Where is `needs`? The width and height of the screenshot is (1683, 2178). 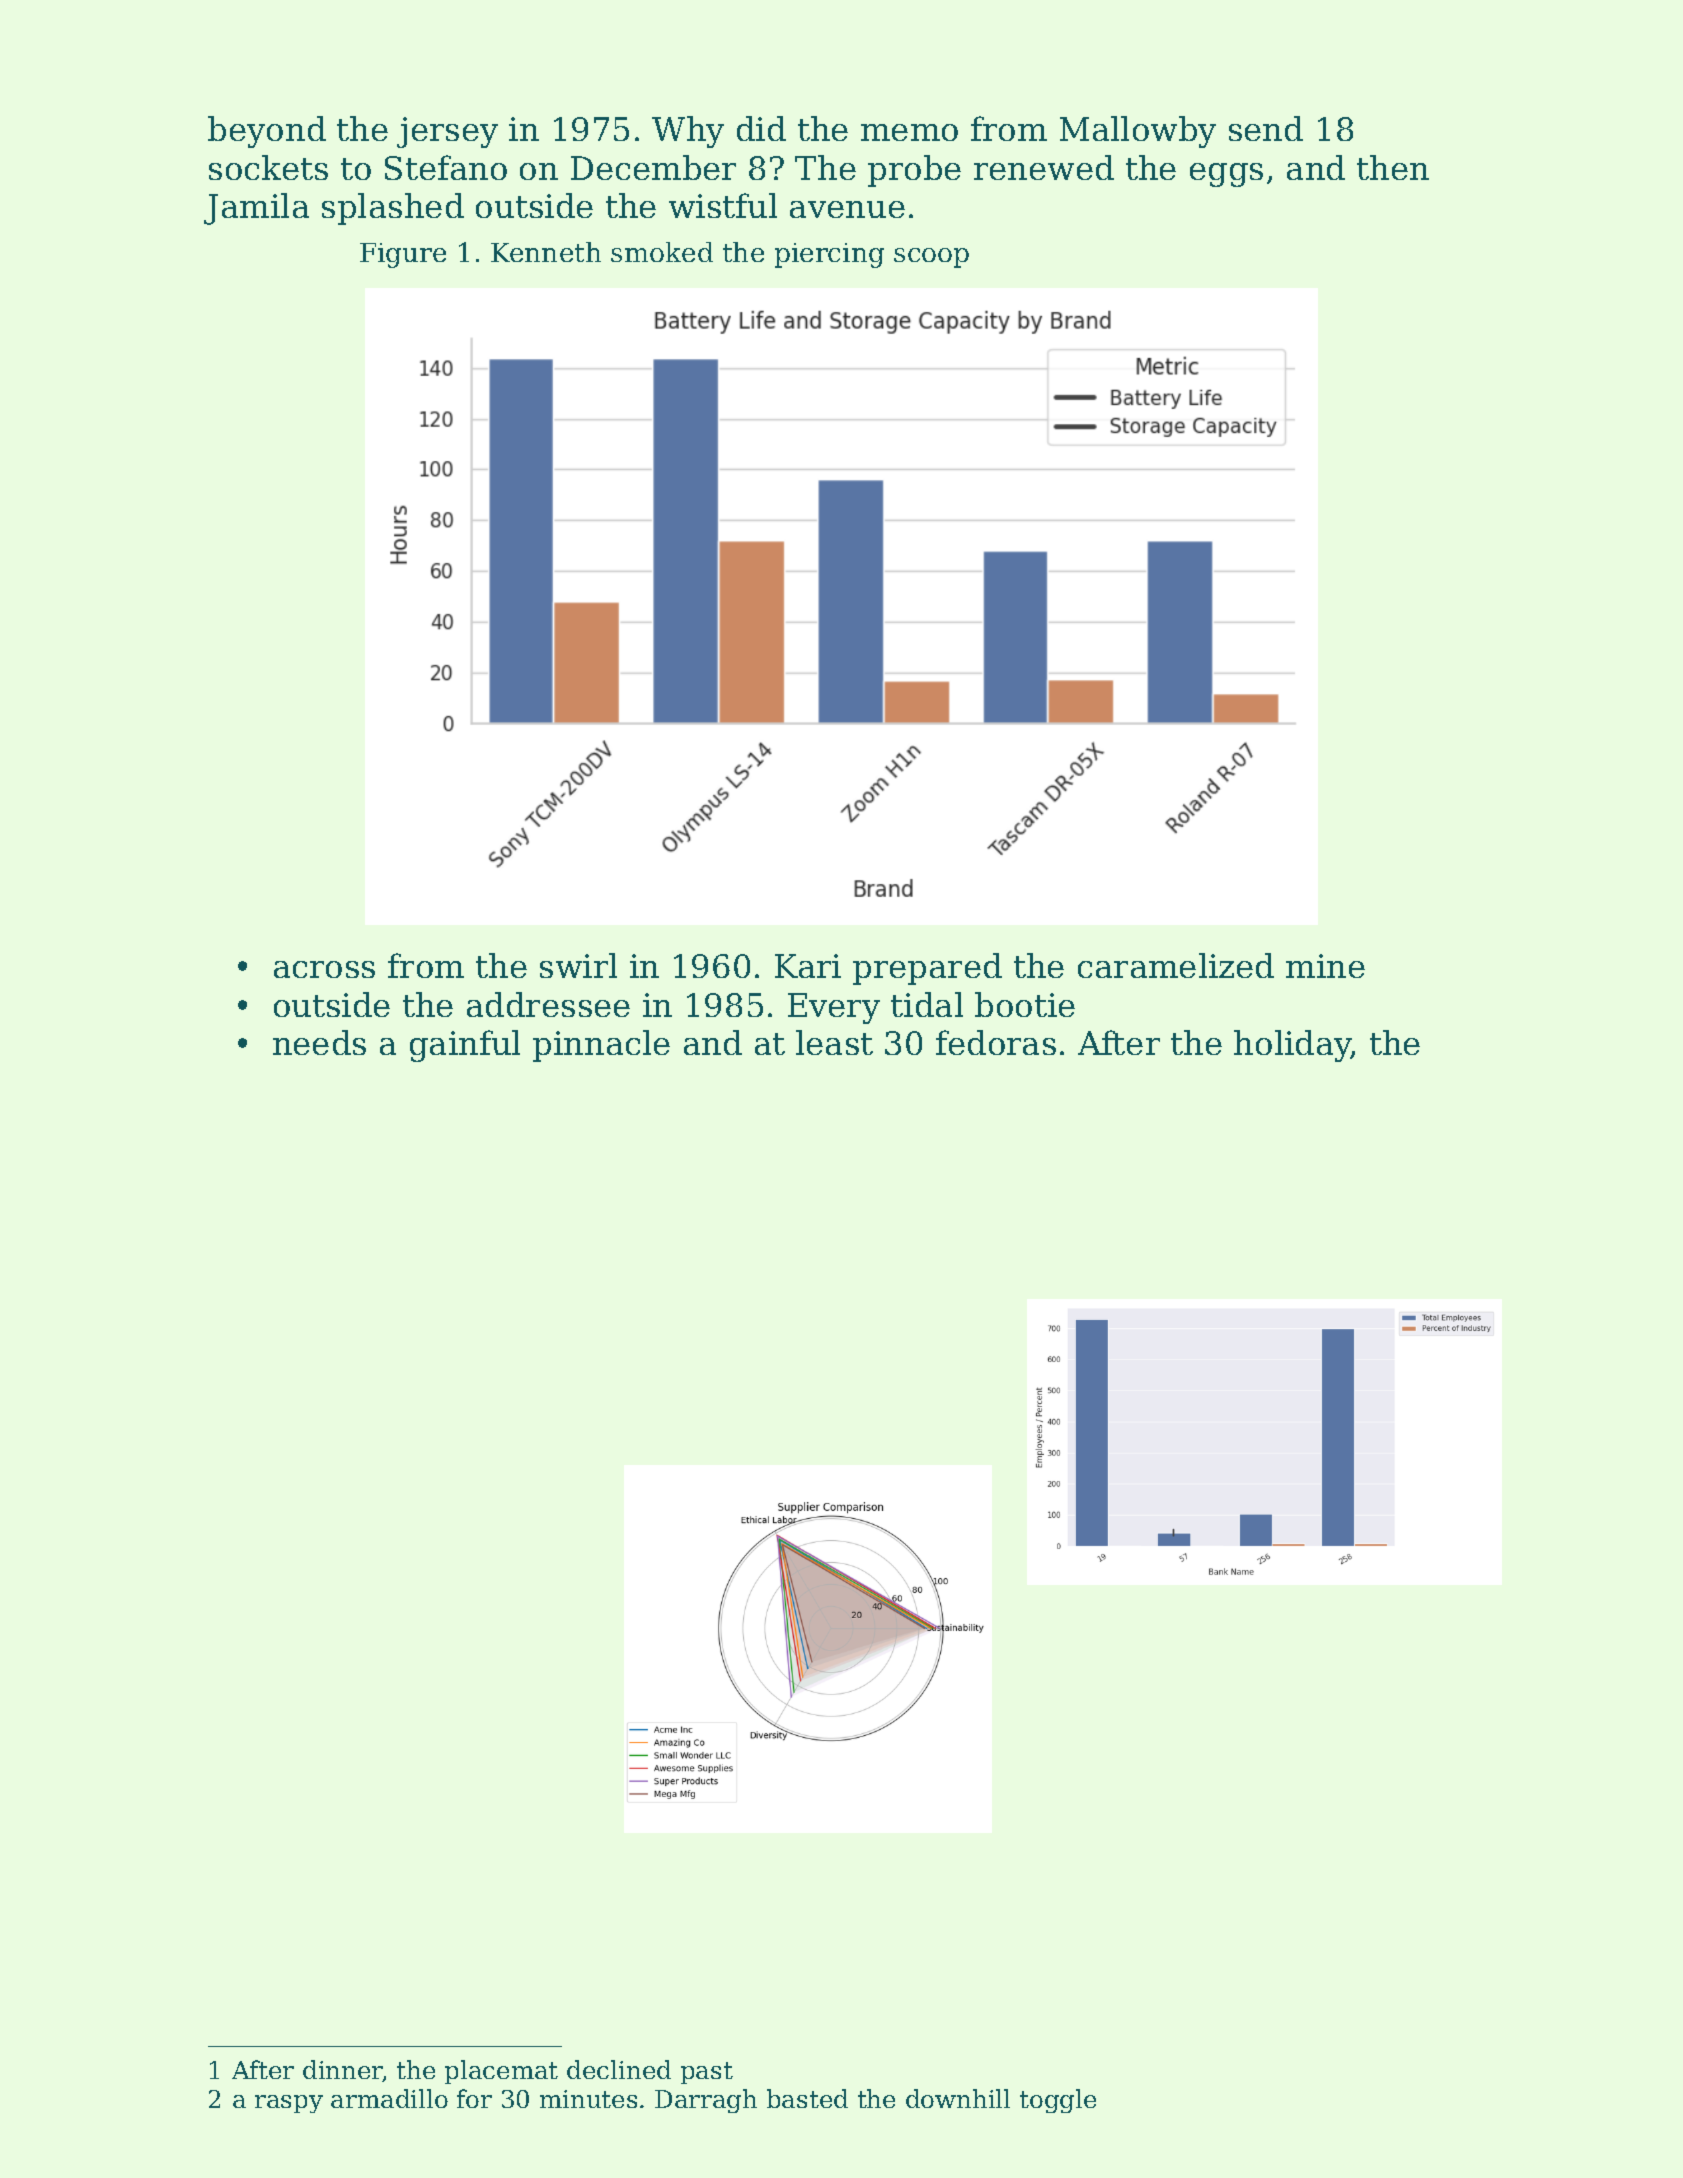
needs is located at coordinates (319, 1042).
